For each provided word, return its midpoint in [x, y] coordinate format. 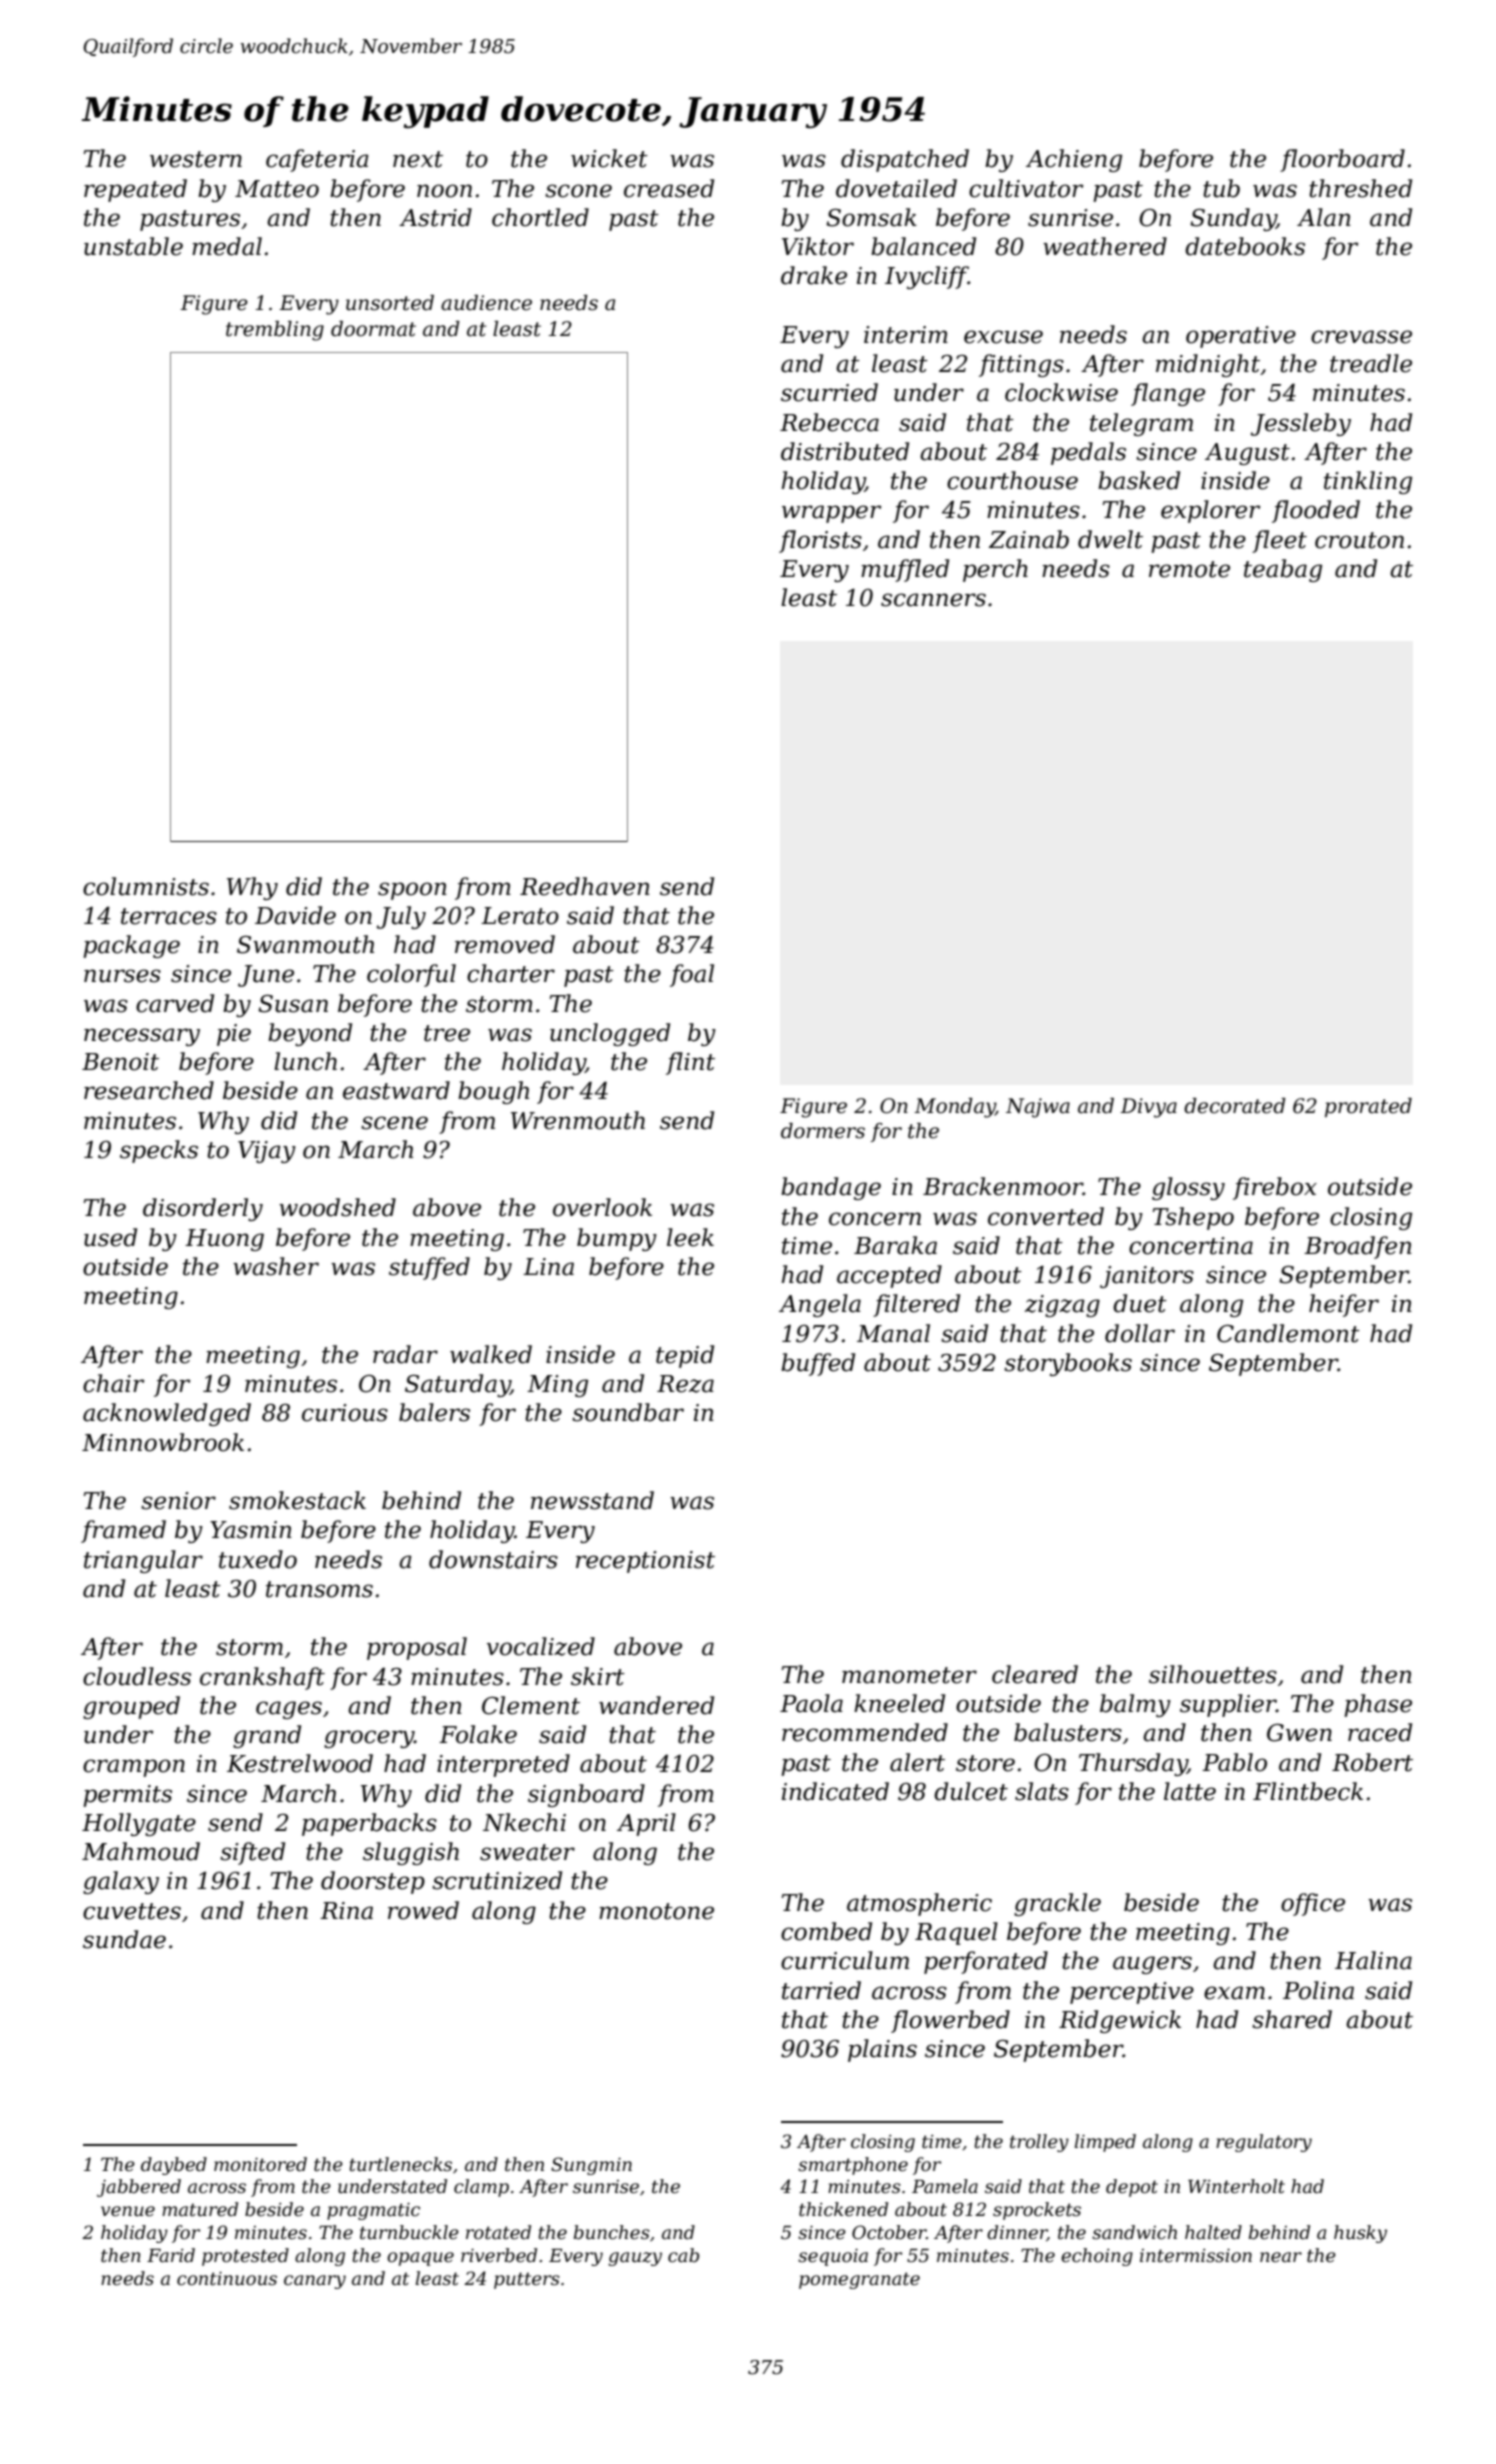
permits [127, 1796]
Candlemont [1288, 1333]
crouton [1359, 540]
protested [245, 2257]
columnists [146, 886]
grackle [1057, 1904]
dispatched [905, 160]
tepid [685, 1356]
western [196, 159]
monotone [656, 1911]
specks [159, 1151]
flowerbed [950, 2021]
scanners [933, 600]
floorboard [1342, 160]
